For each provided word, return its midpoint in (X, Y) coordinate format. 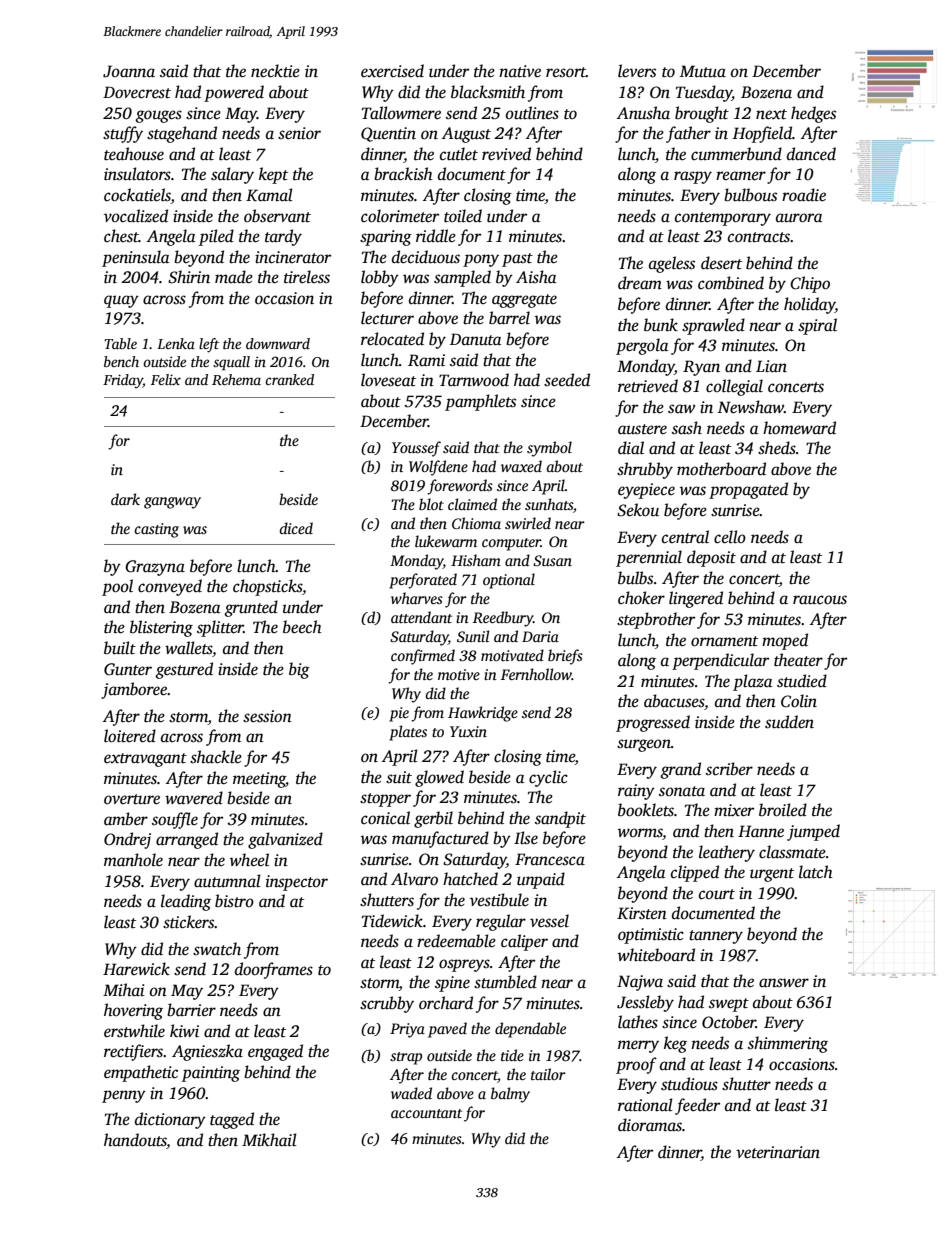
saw (681, 409)
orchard (446, 1003)
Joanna (129, 71)
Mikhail (269, 1139)
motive (459, 674)
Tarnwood (474, 380)
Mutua (703, 71)
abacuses (674, 701)
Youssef (416, 449)
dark (125, 499)
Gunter (128, 669)
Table (120, 343)
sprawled (713, 326)
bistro (234, 901)
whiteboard (656, 955)
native (520, 71)
